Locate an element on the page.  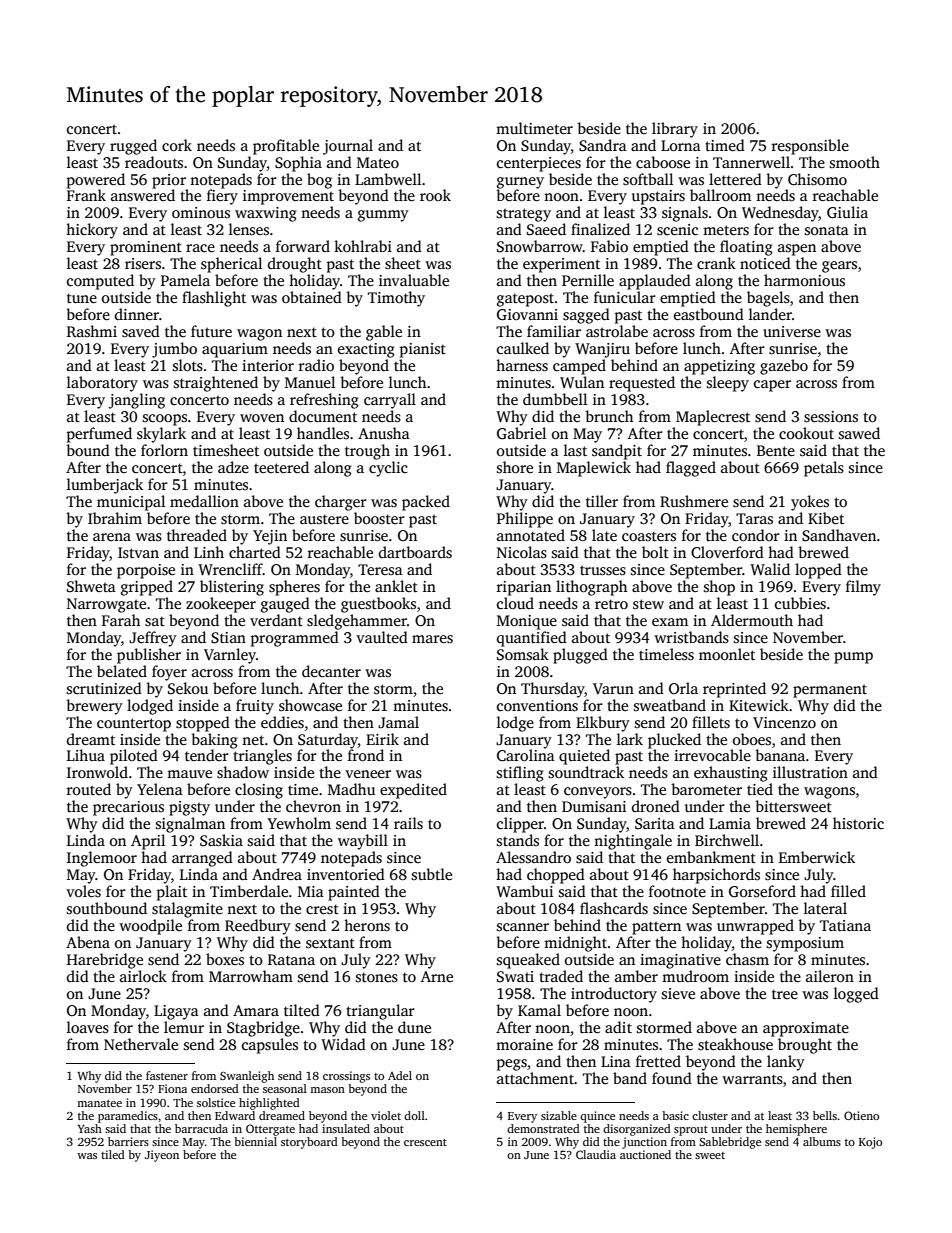
Emberwick is located at coordinates (817, 857).
